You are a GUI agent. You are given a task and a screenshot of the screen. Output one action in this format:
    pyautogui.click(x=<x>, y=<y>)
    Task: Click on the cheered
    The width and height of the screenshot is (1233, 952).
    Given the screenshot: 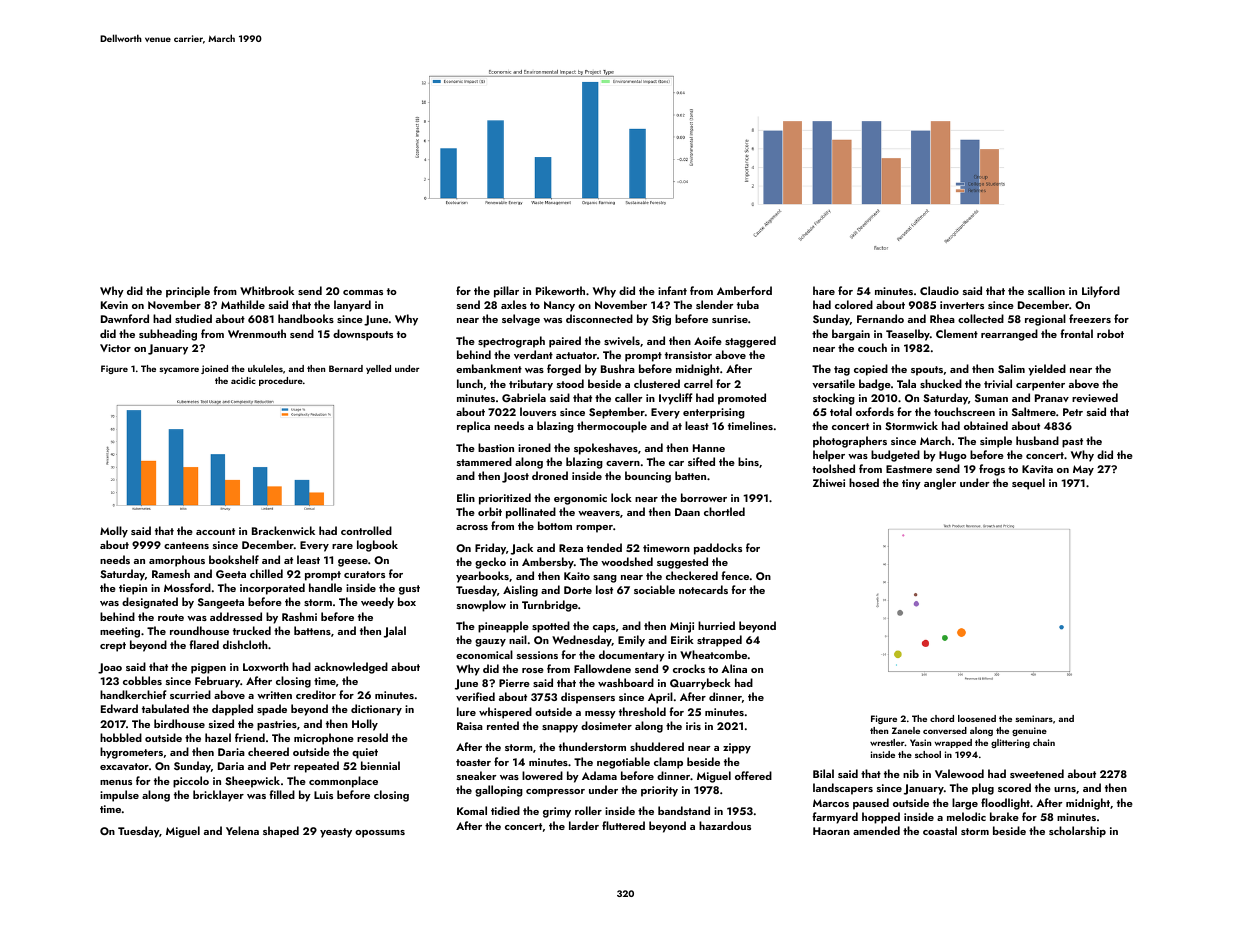 What is the action you would take?
    pyautogui.click(x=268, y=751)
